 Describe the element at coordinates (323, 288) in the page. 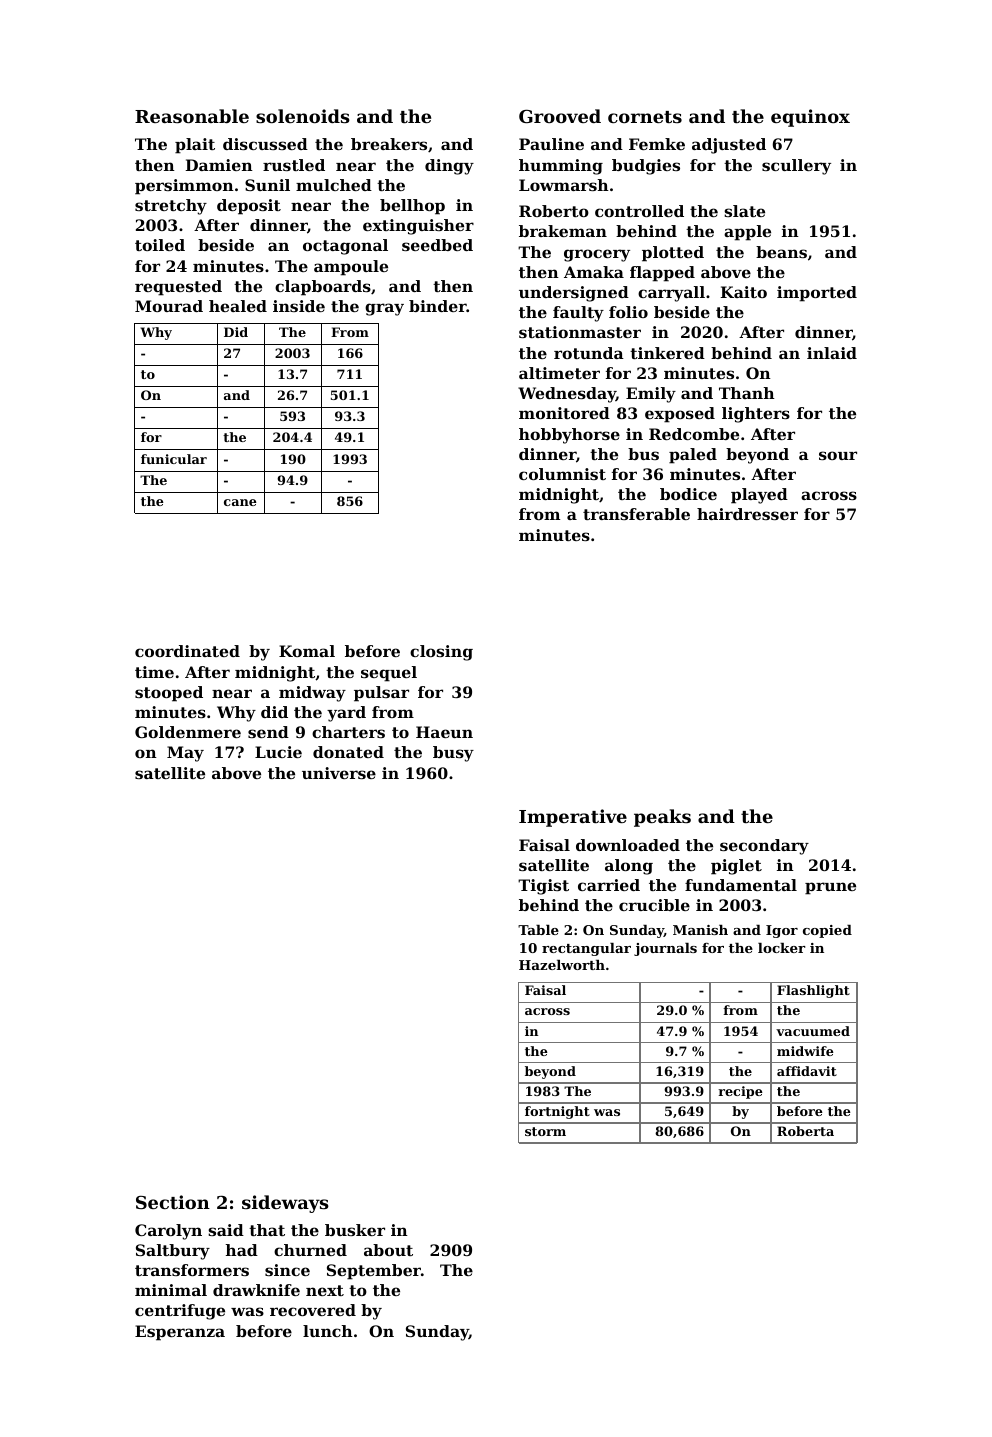

I see `clapboards` at that location.
